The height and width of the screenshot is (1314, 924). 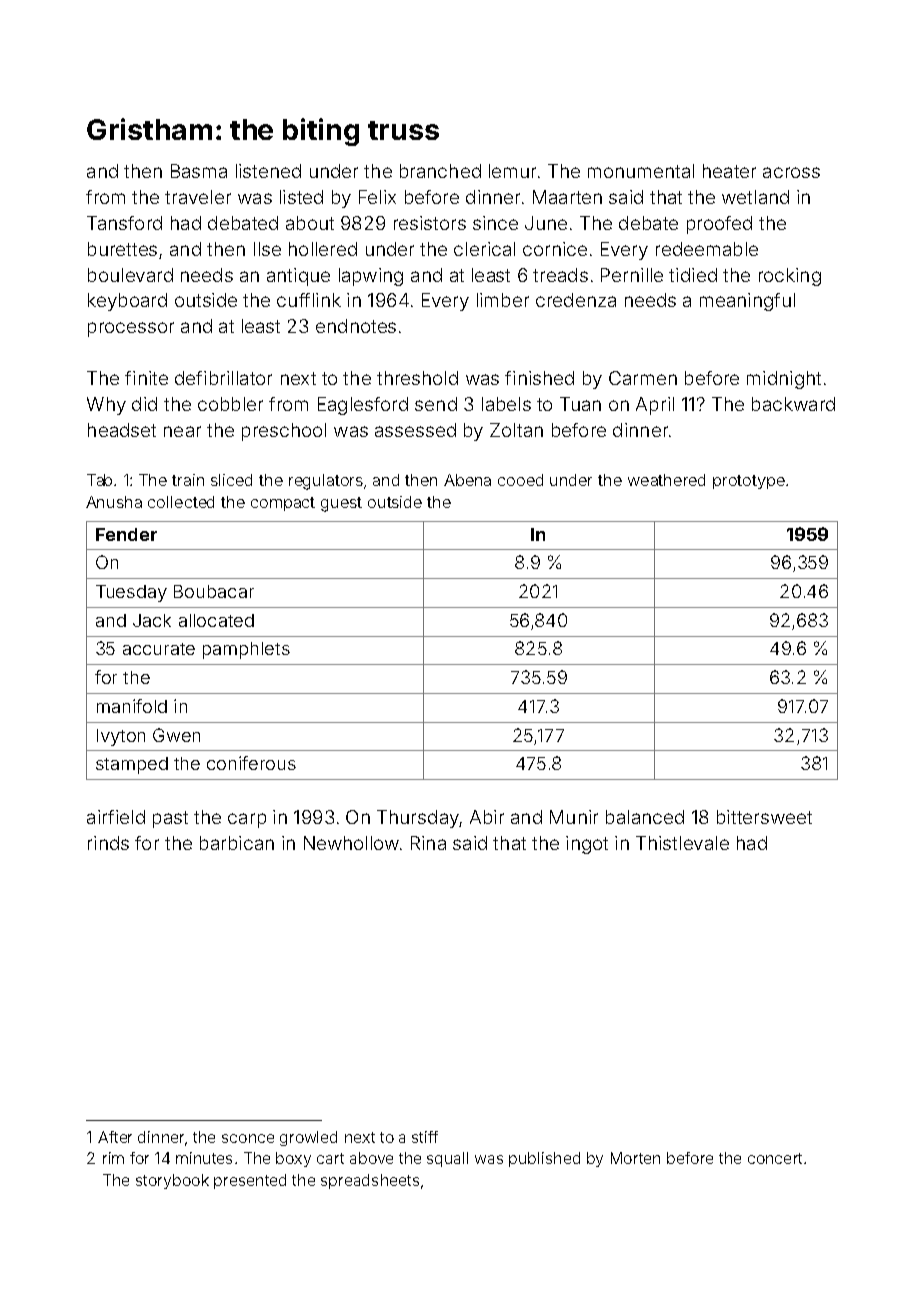 What do you see at coordinates (729, 171) in the screenshot?
I see `heater` at bounding box center [729, 171].
